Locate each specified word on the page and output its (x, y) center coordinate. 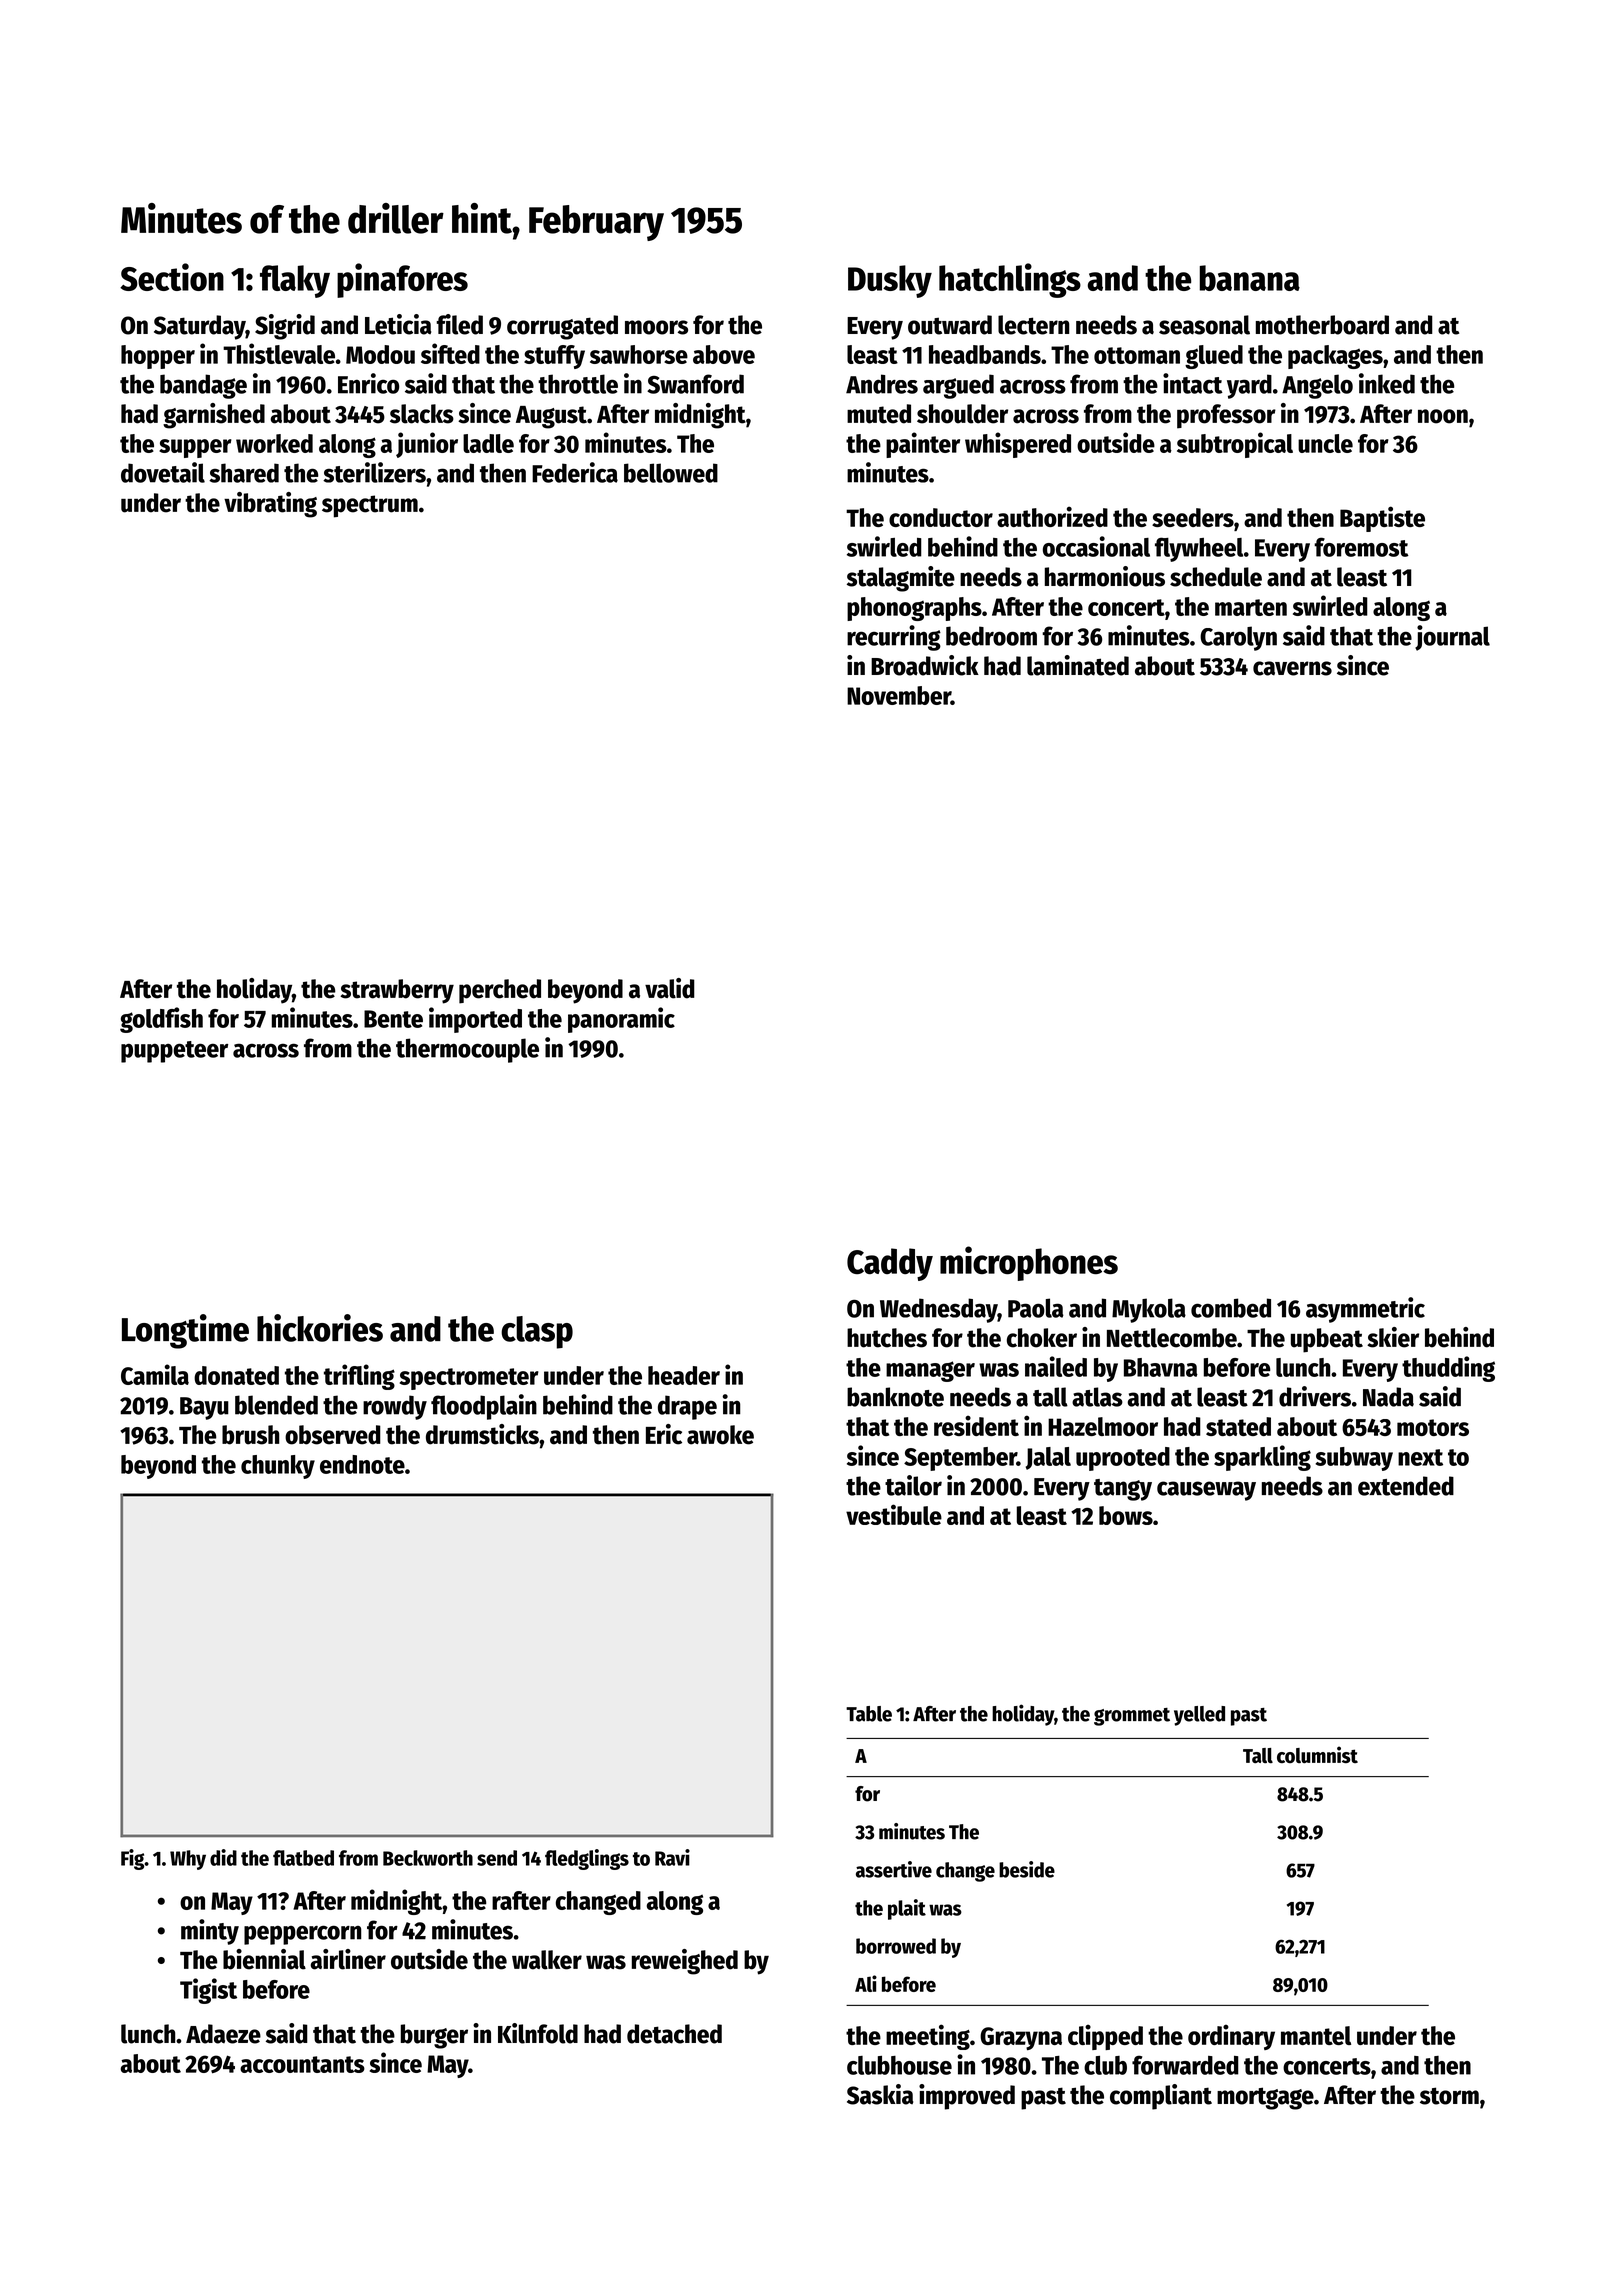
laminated (1078, 665)
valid (670, 988)
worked (274, 443)
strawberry (397, 991)
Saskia (880, 2094)
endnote (362, 1464)
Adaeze (223, 2034)
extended (1406, 1486)
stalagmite (901, 579)
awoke (720, 1435)
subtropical (1235, 445)
